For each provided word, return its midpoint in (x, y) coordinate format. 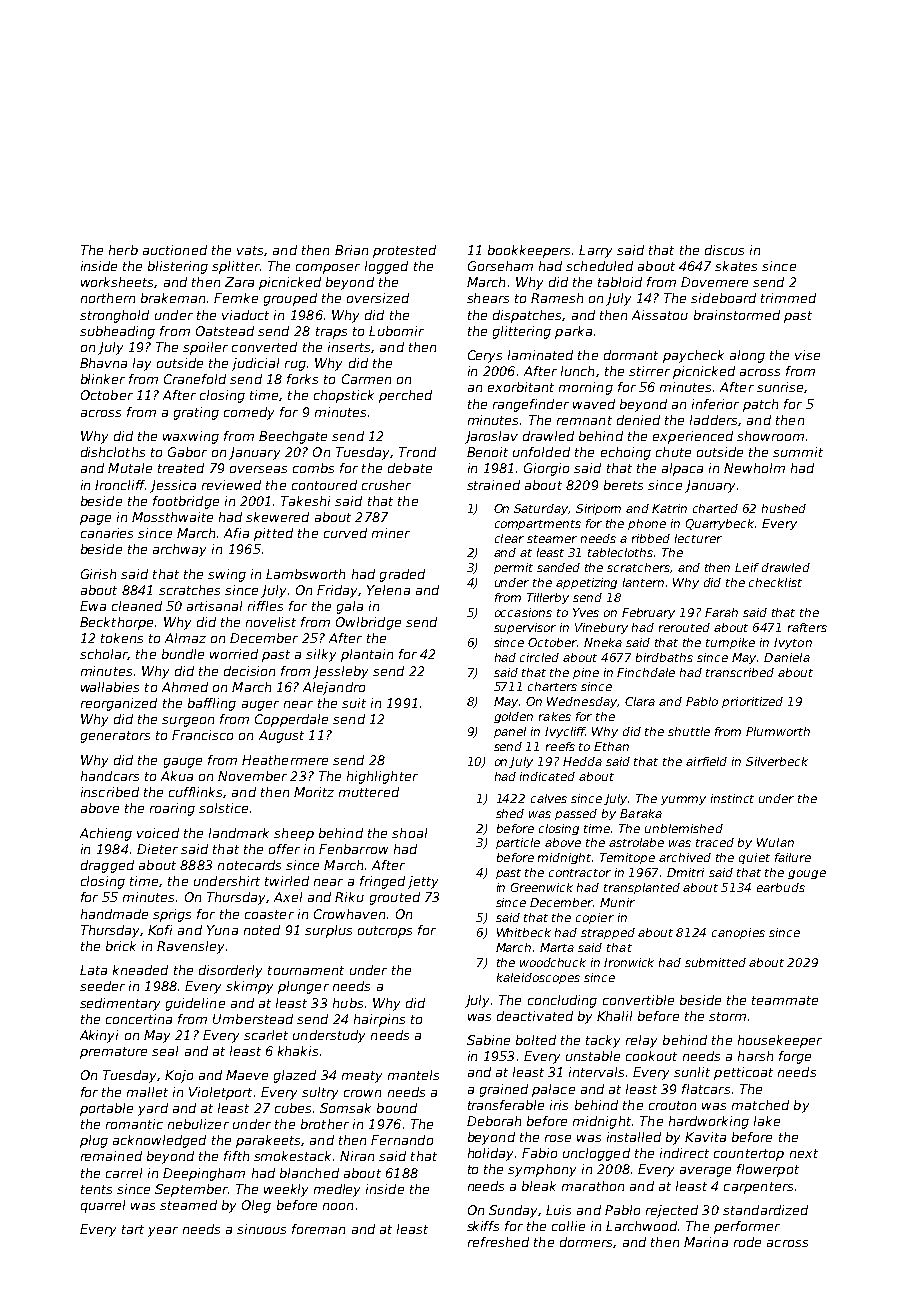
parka (573, 332)
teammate (785, 1000)
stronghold (114, 316)
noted (262, 930)
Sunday (513, 1211)
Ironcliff (120, 485)
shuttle (689, 731)
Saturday (541, 509)
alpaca (682, 469)
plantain (367, 655)
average (705, 1172)
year (163, 1232)
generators (115, 737)
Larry (595, 251)
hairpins (379, 1020)
